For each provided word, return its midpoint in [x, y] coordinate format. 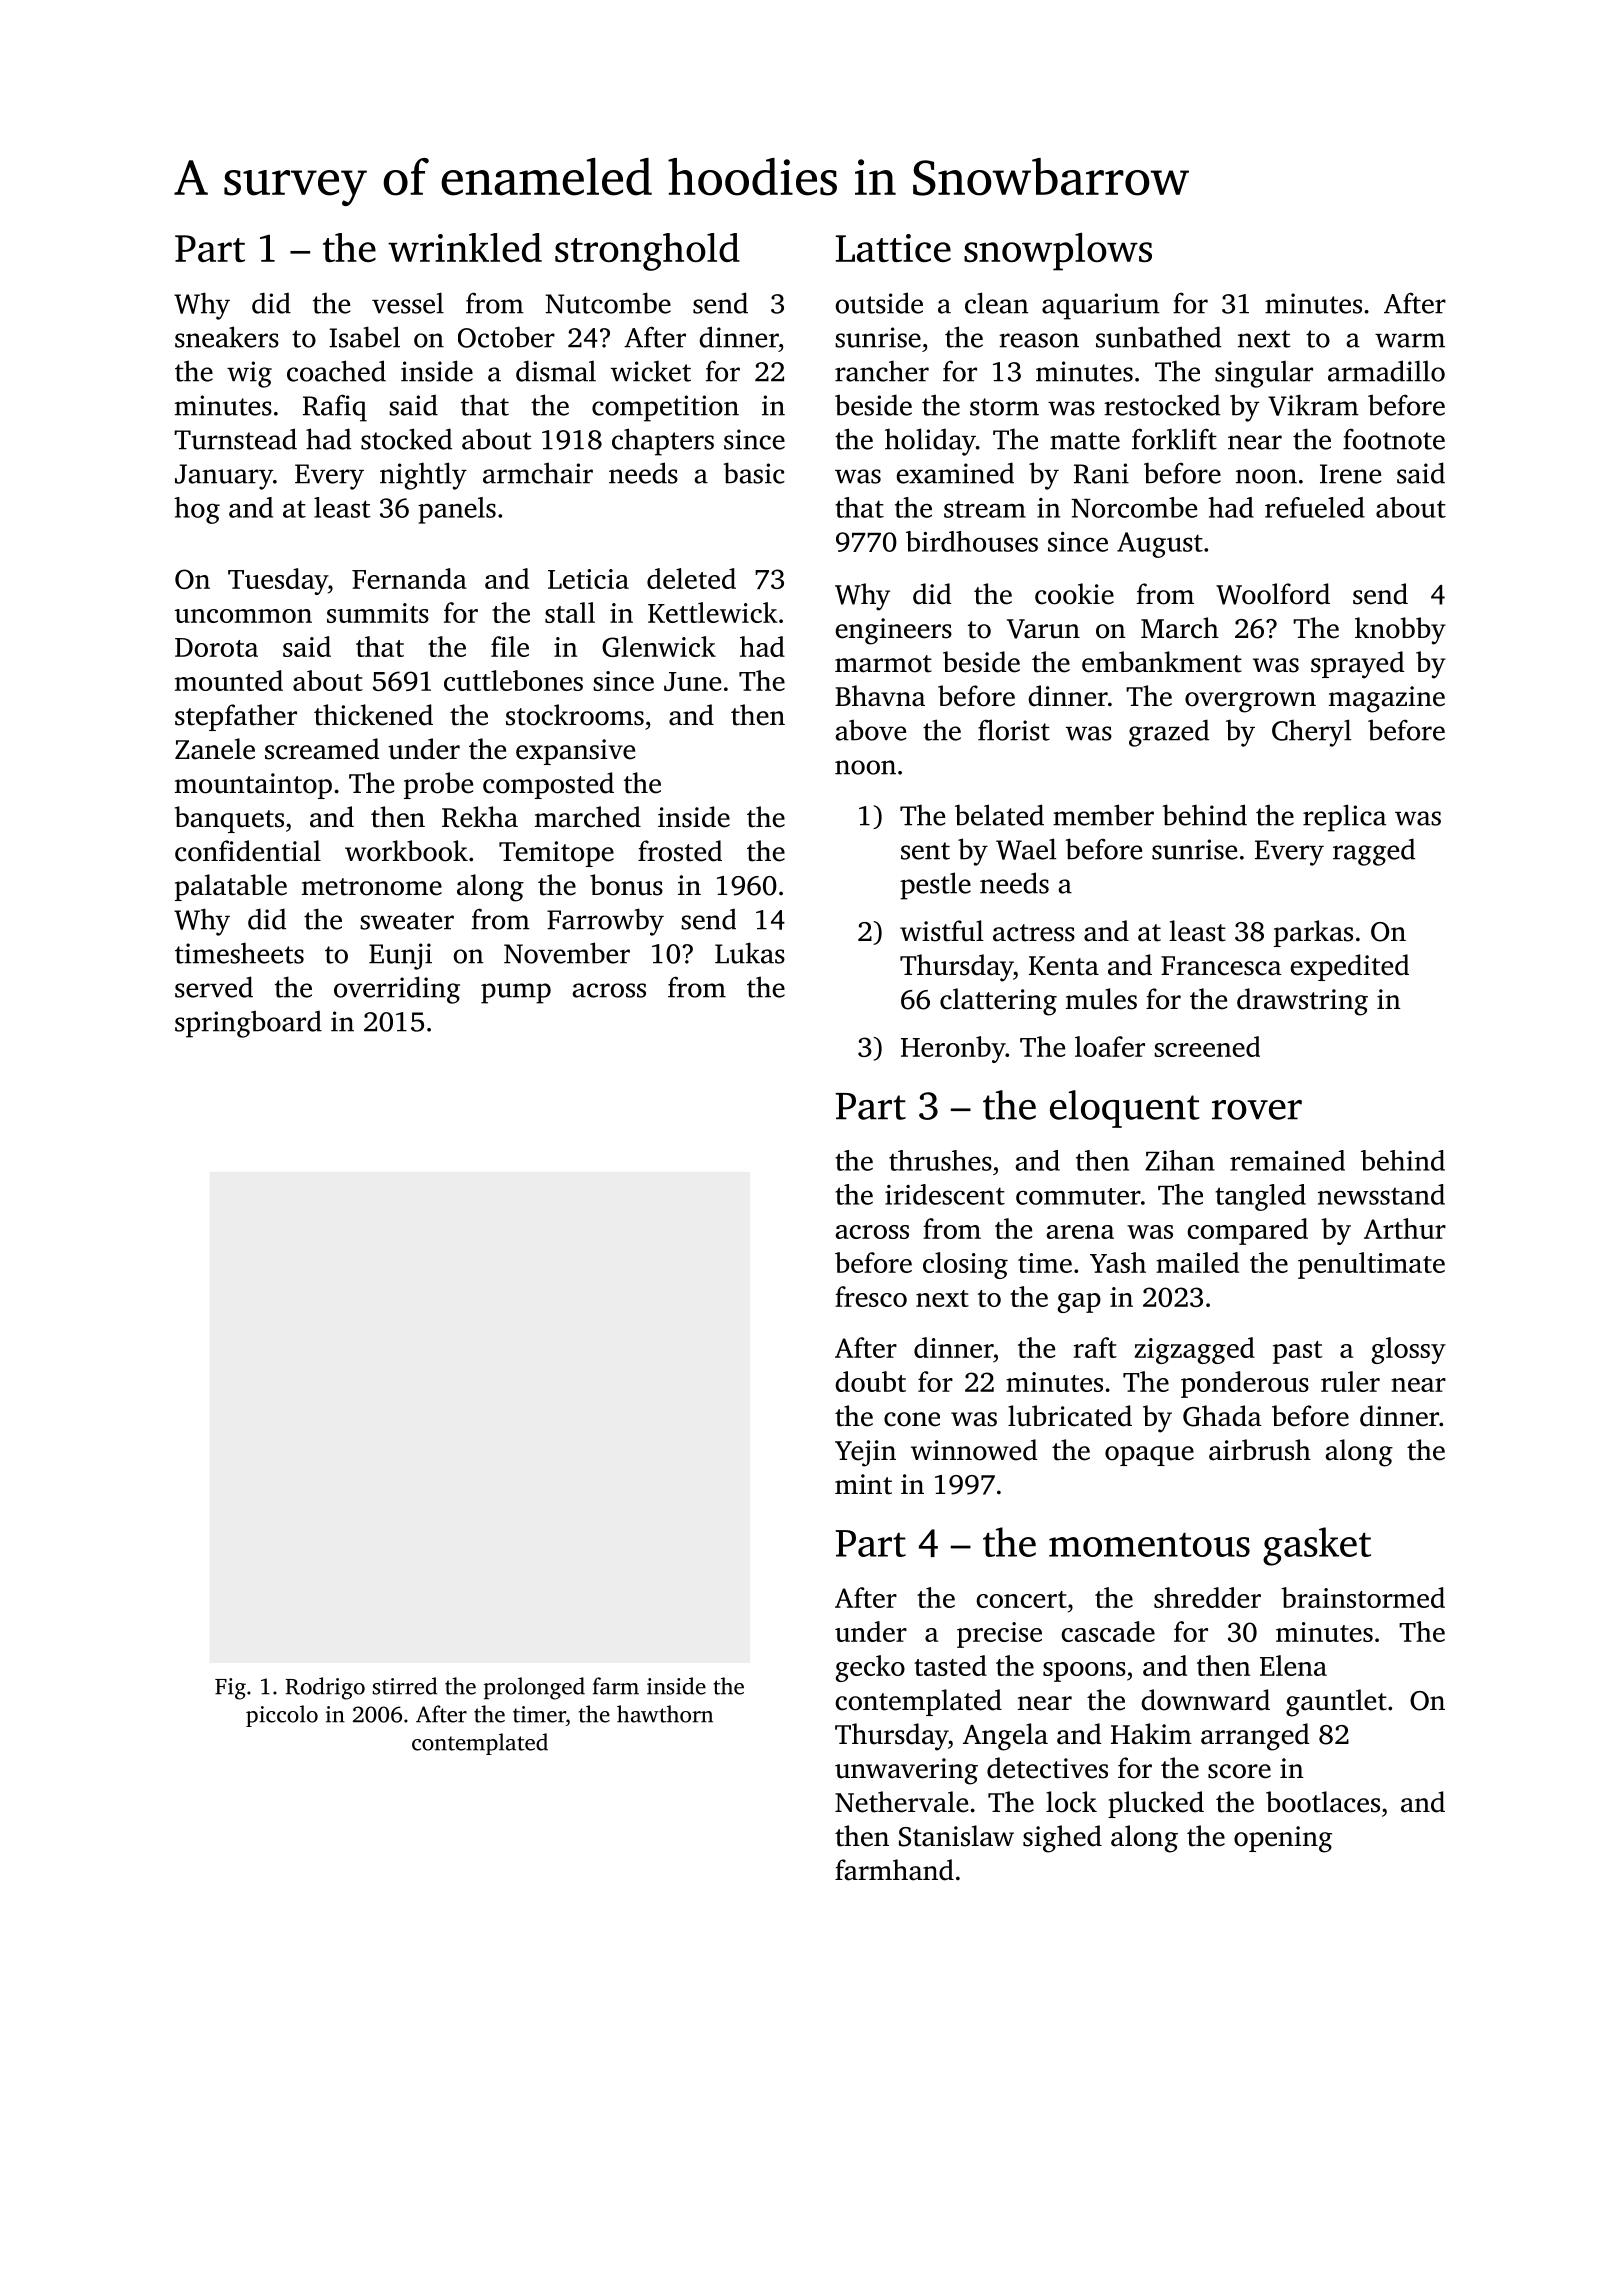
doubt [870, 1381]
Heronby [953, 1049]
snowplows [1058, 252]
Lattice [893, 248]
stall [570, 612]
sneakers [227, 337]
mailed [1197, 1262]
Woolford [1273, 594]
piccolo [282, 1716]
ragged [1374, 852]
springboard [248, 1024]
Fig [230, 1689]
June [692, 681]
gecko [870, 1668]
